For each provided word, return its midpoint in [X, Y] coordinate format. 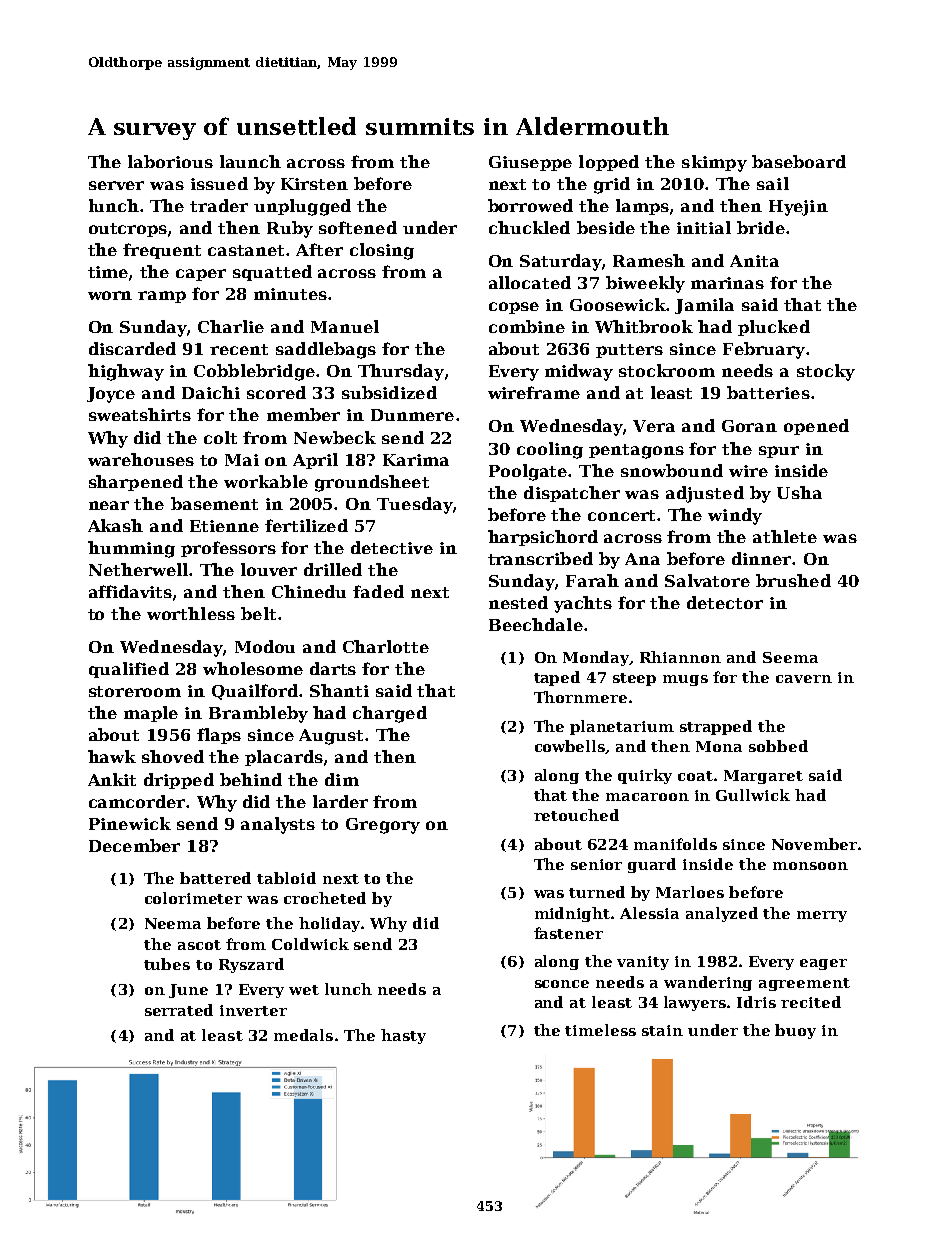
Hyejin [798, 208]
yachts [583, 604]
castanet [246, 250]
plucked [774, 328]
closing [382, 251]
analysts [278, 825]
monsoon [810, 866]
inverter [253, 1010]
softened [358, 227]
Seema [790, 657]
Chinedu [309, 591]
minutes [290, 294]
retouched [576, 815]
